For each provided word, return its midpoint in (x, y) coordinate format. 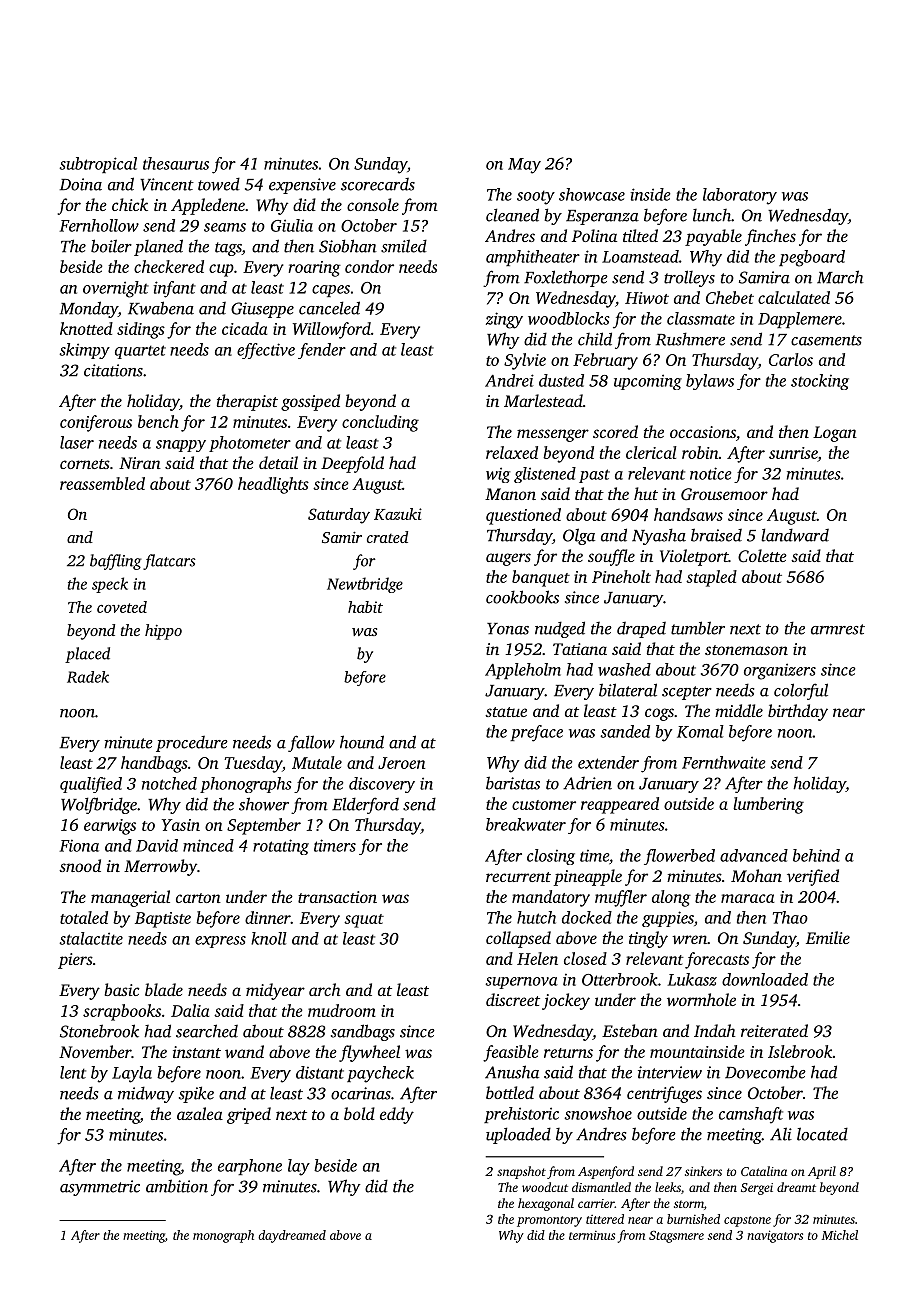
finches (770, 237)
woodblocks (569, 318)
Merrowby (160, 867)
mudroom (342, 1010)
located (822, 1134)
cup (221, 270)
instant (197, 1052)
